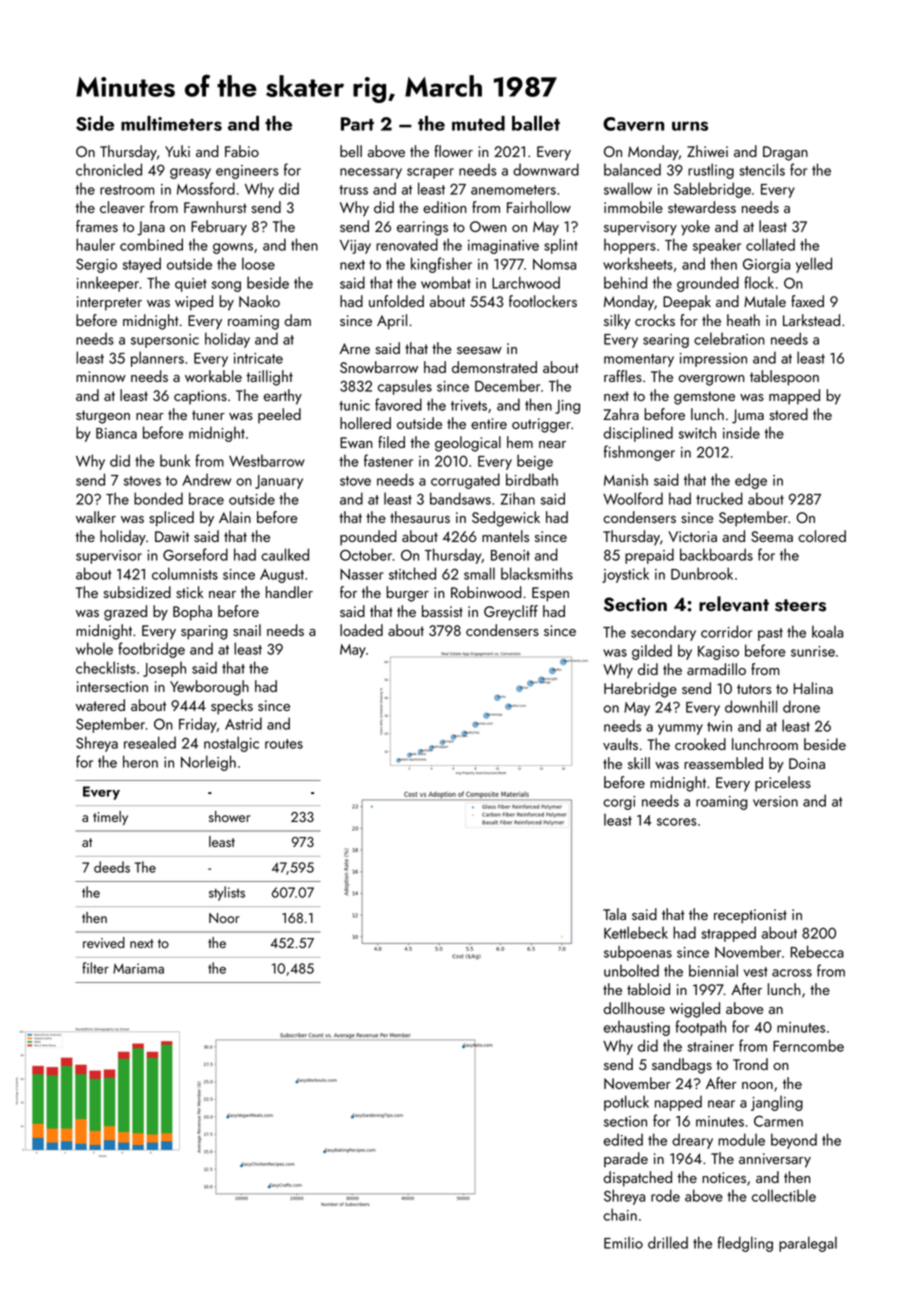 The height and width of the screenshot is (1308, 924). I want to click on corgi, so click(619, 803).
